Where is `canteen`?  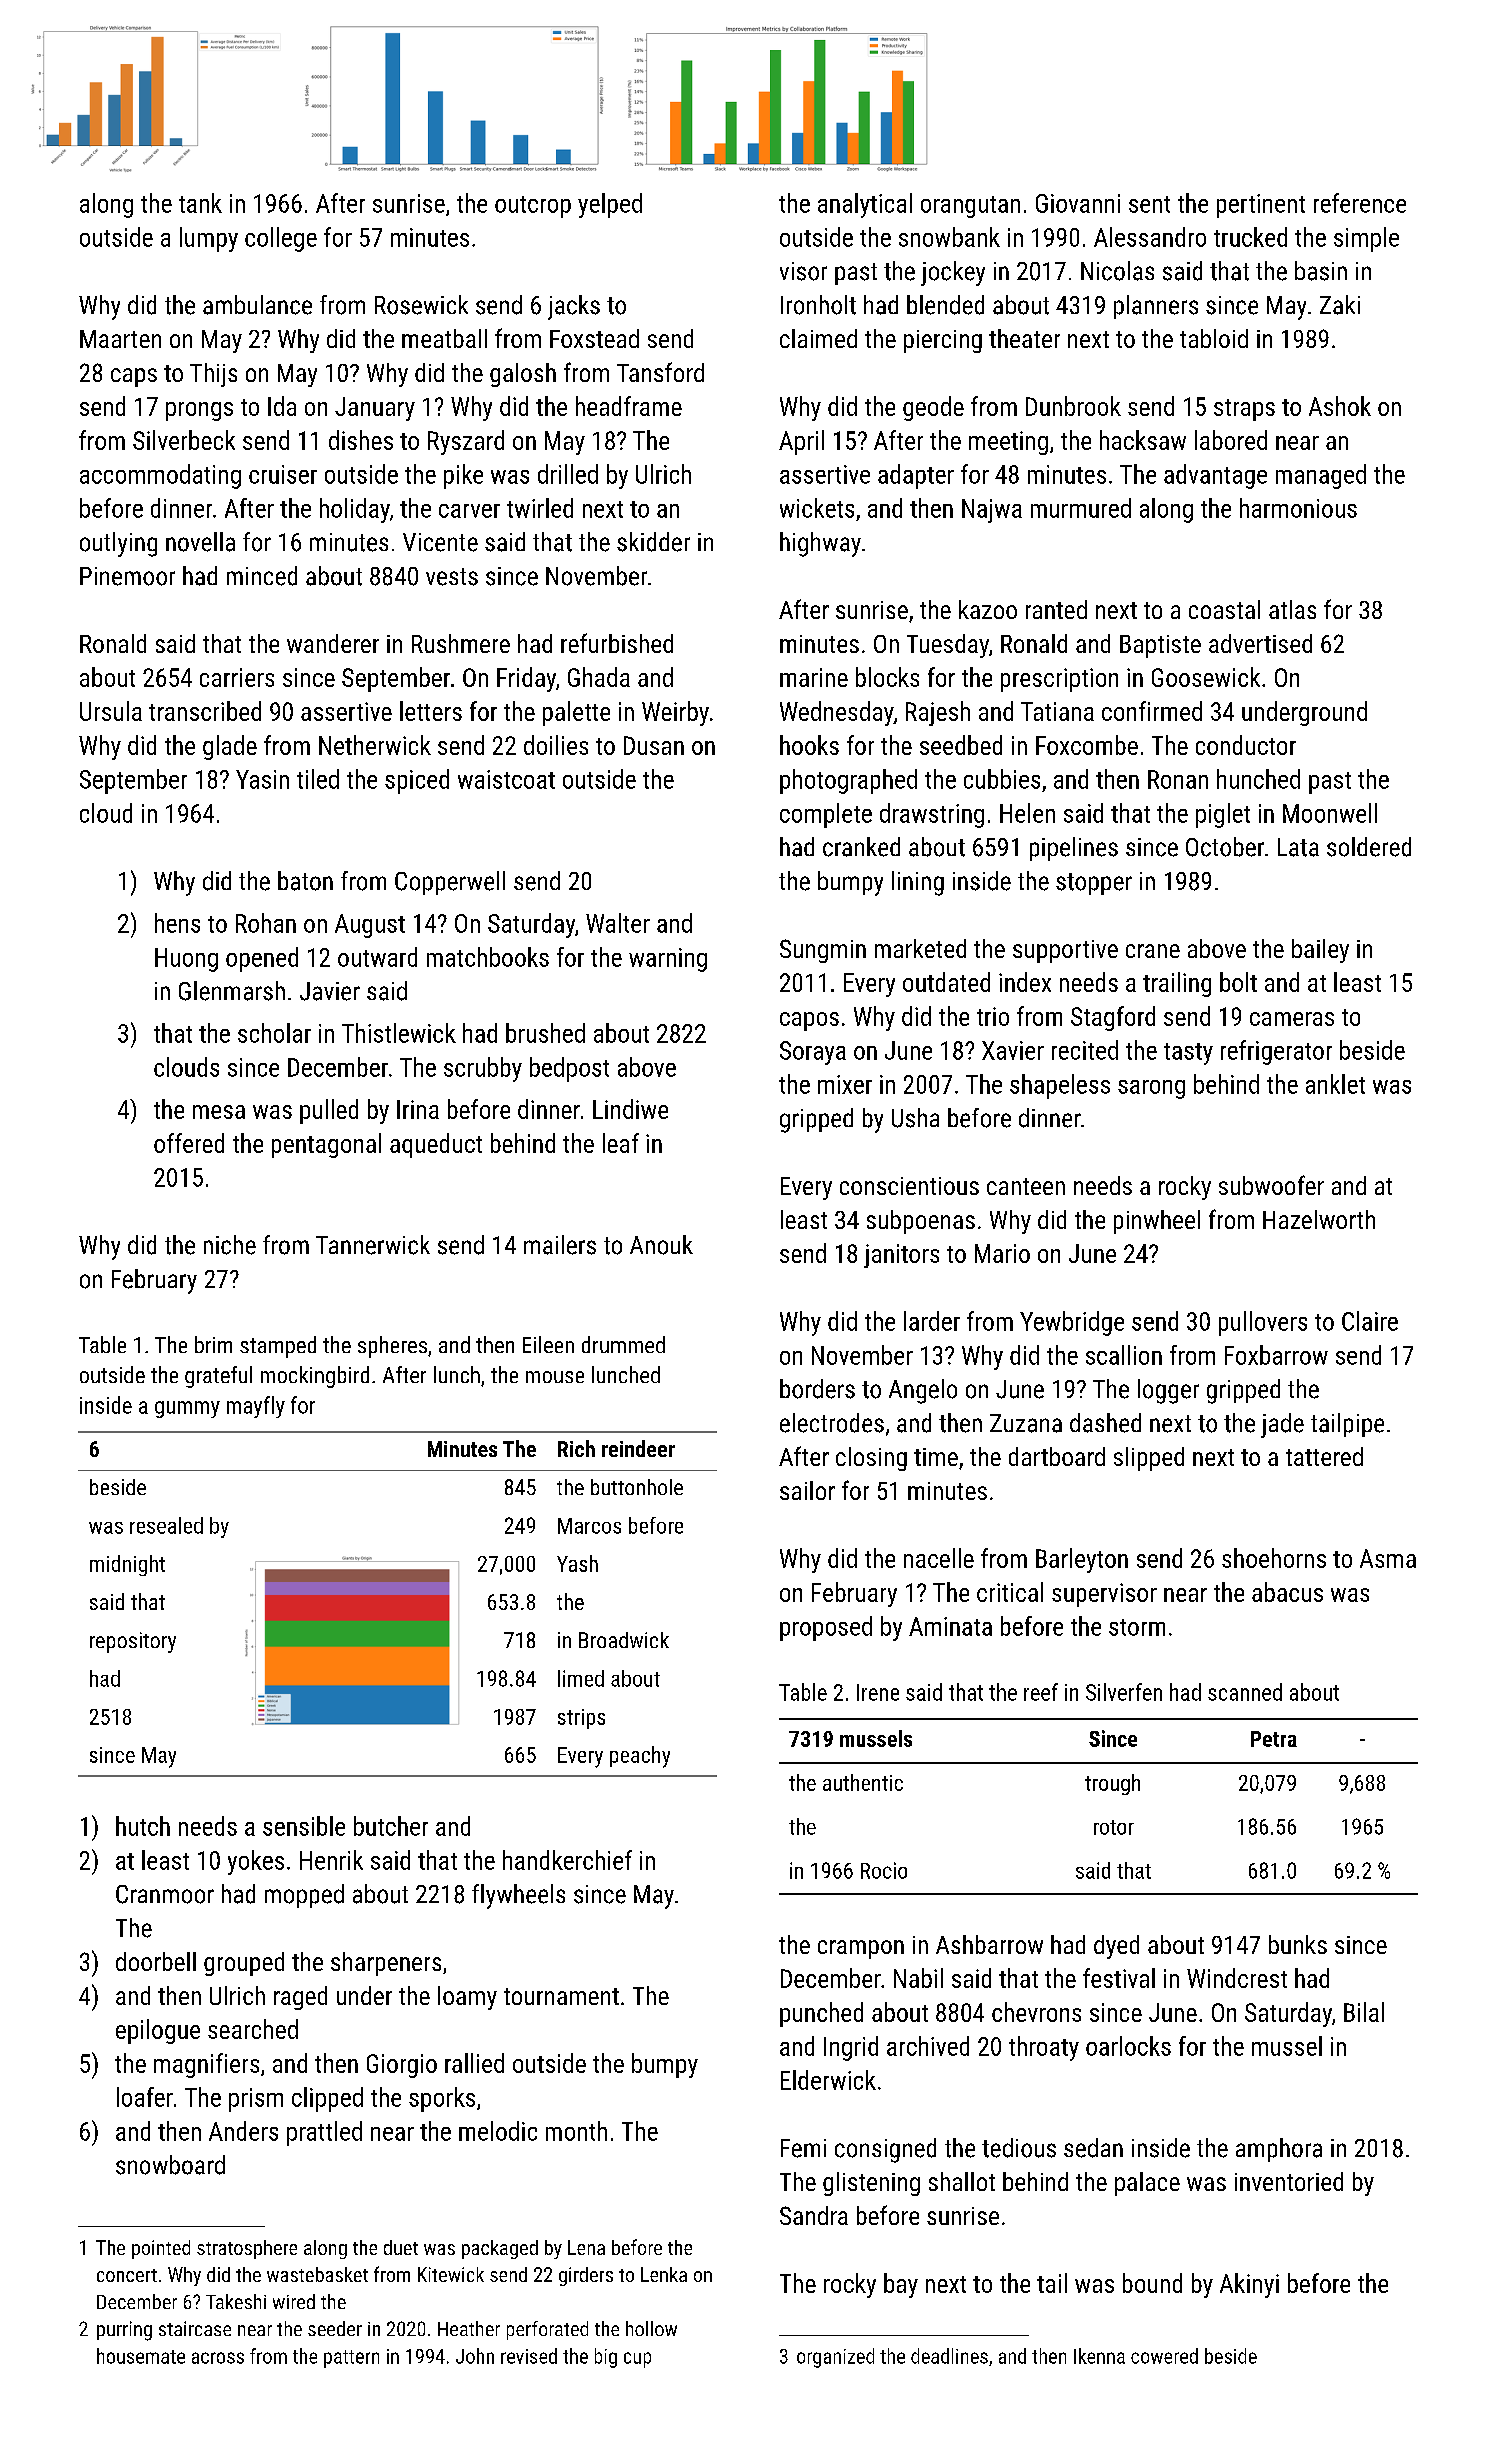
canteen is located at coordinates (1026, 1186).
